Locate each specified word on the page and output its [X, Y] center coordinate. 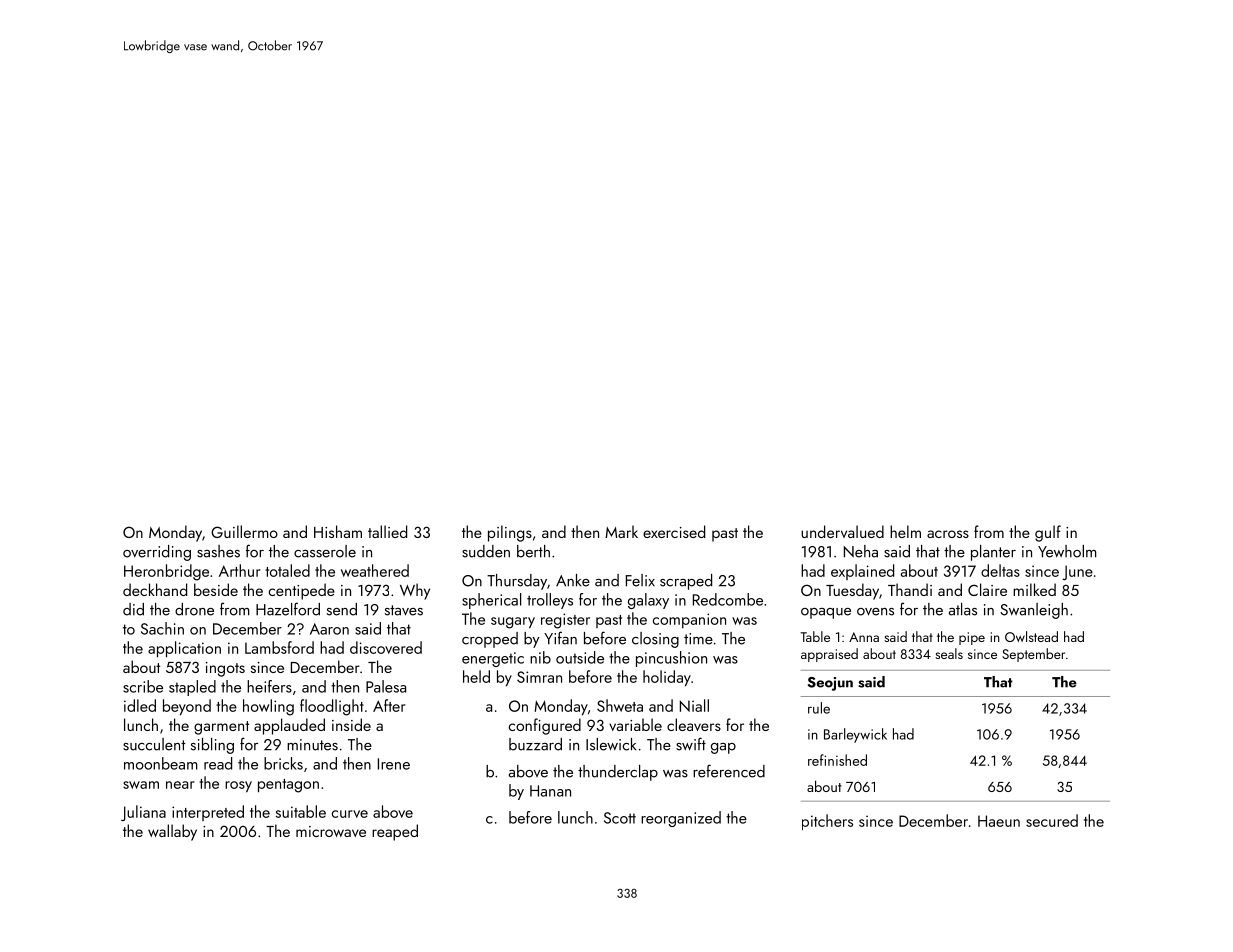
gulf [1048, 533]
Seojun [830, 684]
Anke [573, 580]
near [180, 785]
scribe [143, 686]
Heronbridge [166, 572]
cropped [490, 640]
